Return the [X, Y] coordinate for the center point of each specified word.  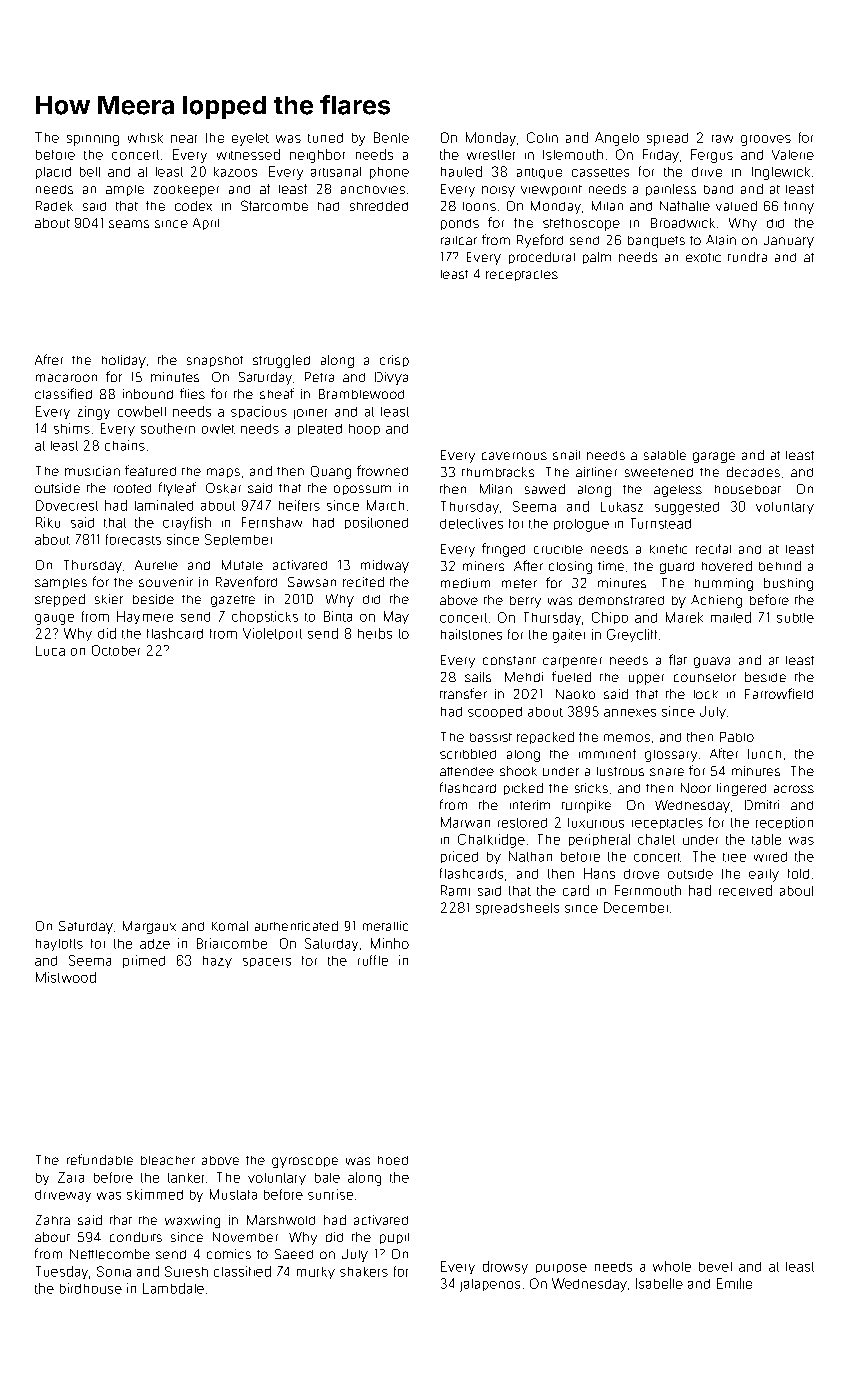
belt [90, 172]
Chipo [610, 618]
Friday [661, 156]
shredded [379, 206]
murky [316, 1273]
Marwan [465, 822]
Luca [50, 651]
